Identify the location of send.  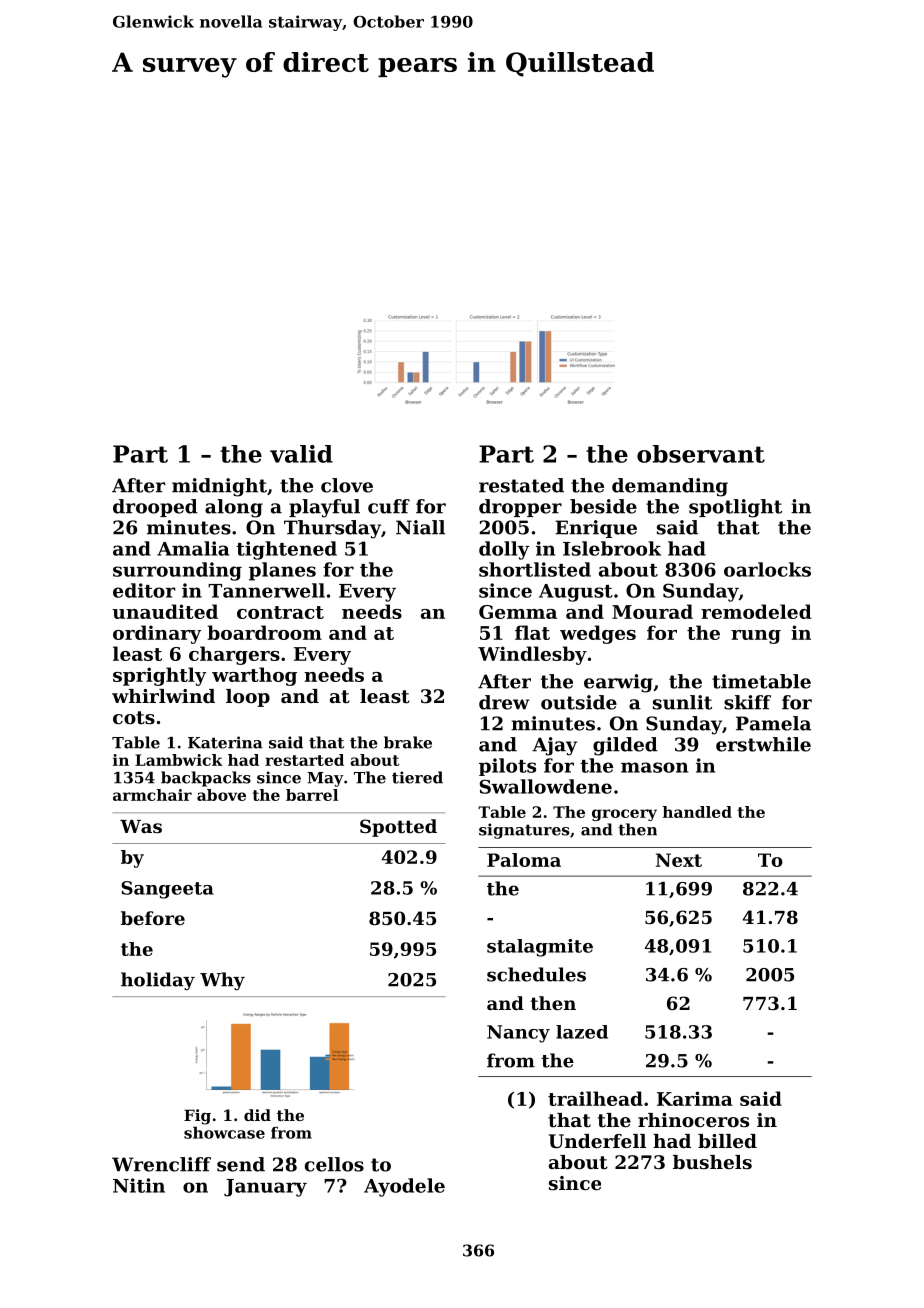
(241, 1164).
